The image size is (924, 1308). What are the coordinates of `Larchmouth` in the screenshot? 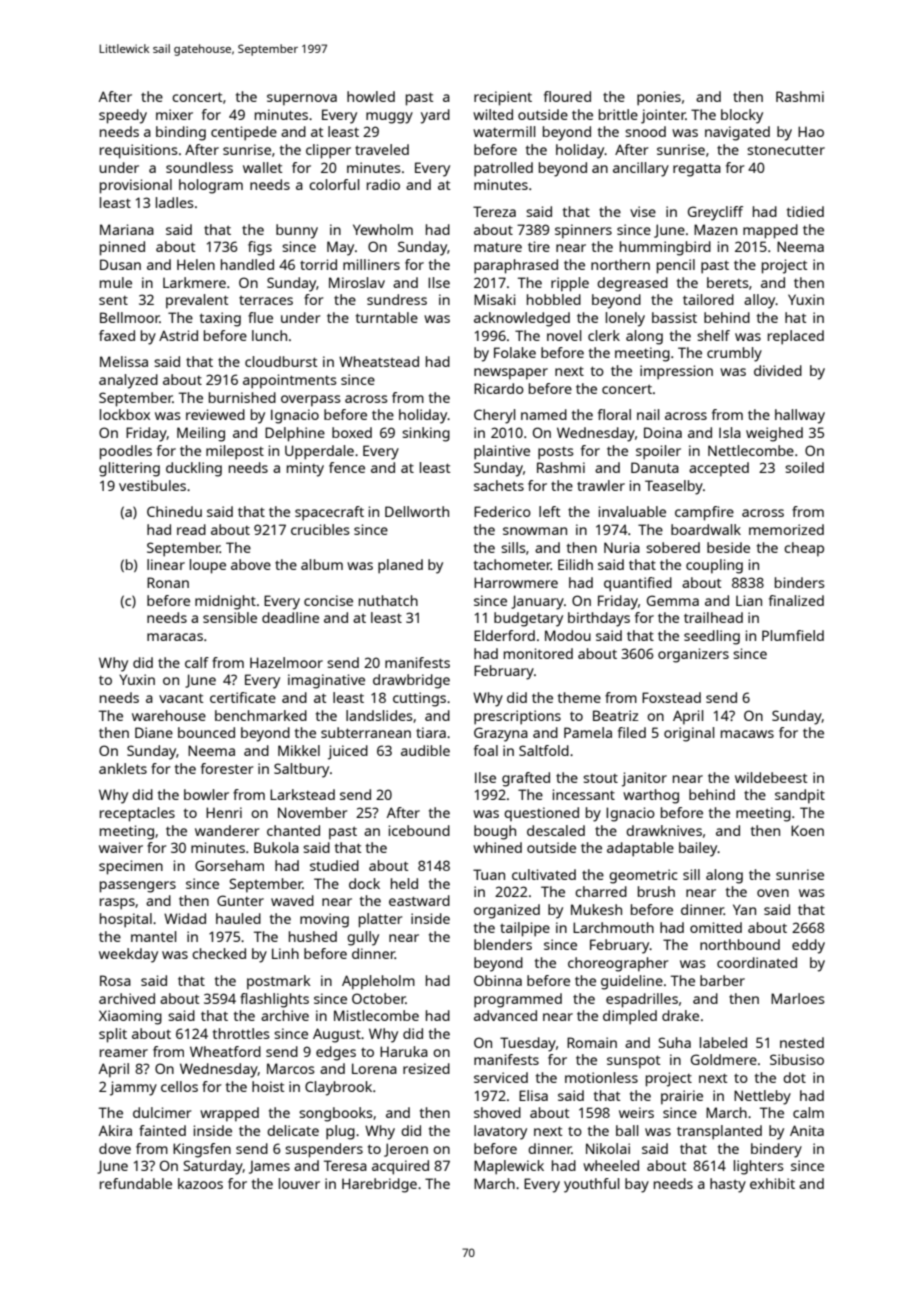 It's located at (613, 927).
